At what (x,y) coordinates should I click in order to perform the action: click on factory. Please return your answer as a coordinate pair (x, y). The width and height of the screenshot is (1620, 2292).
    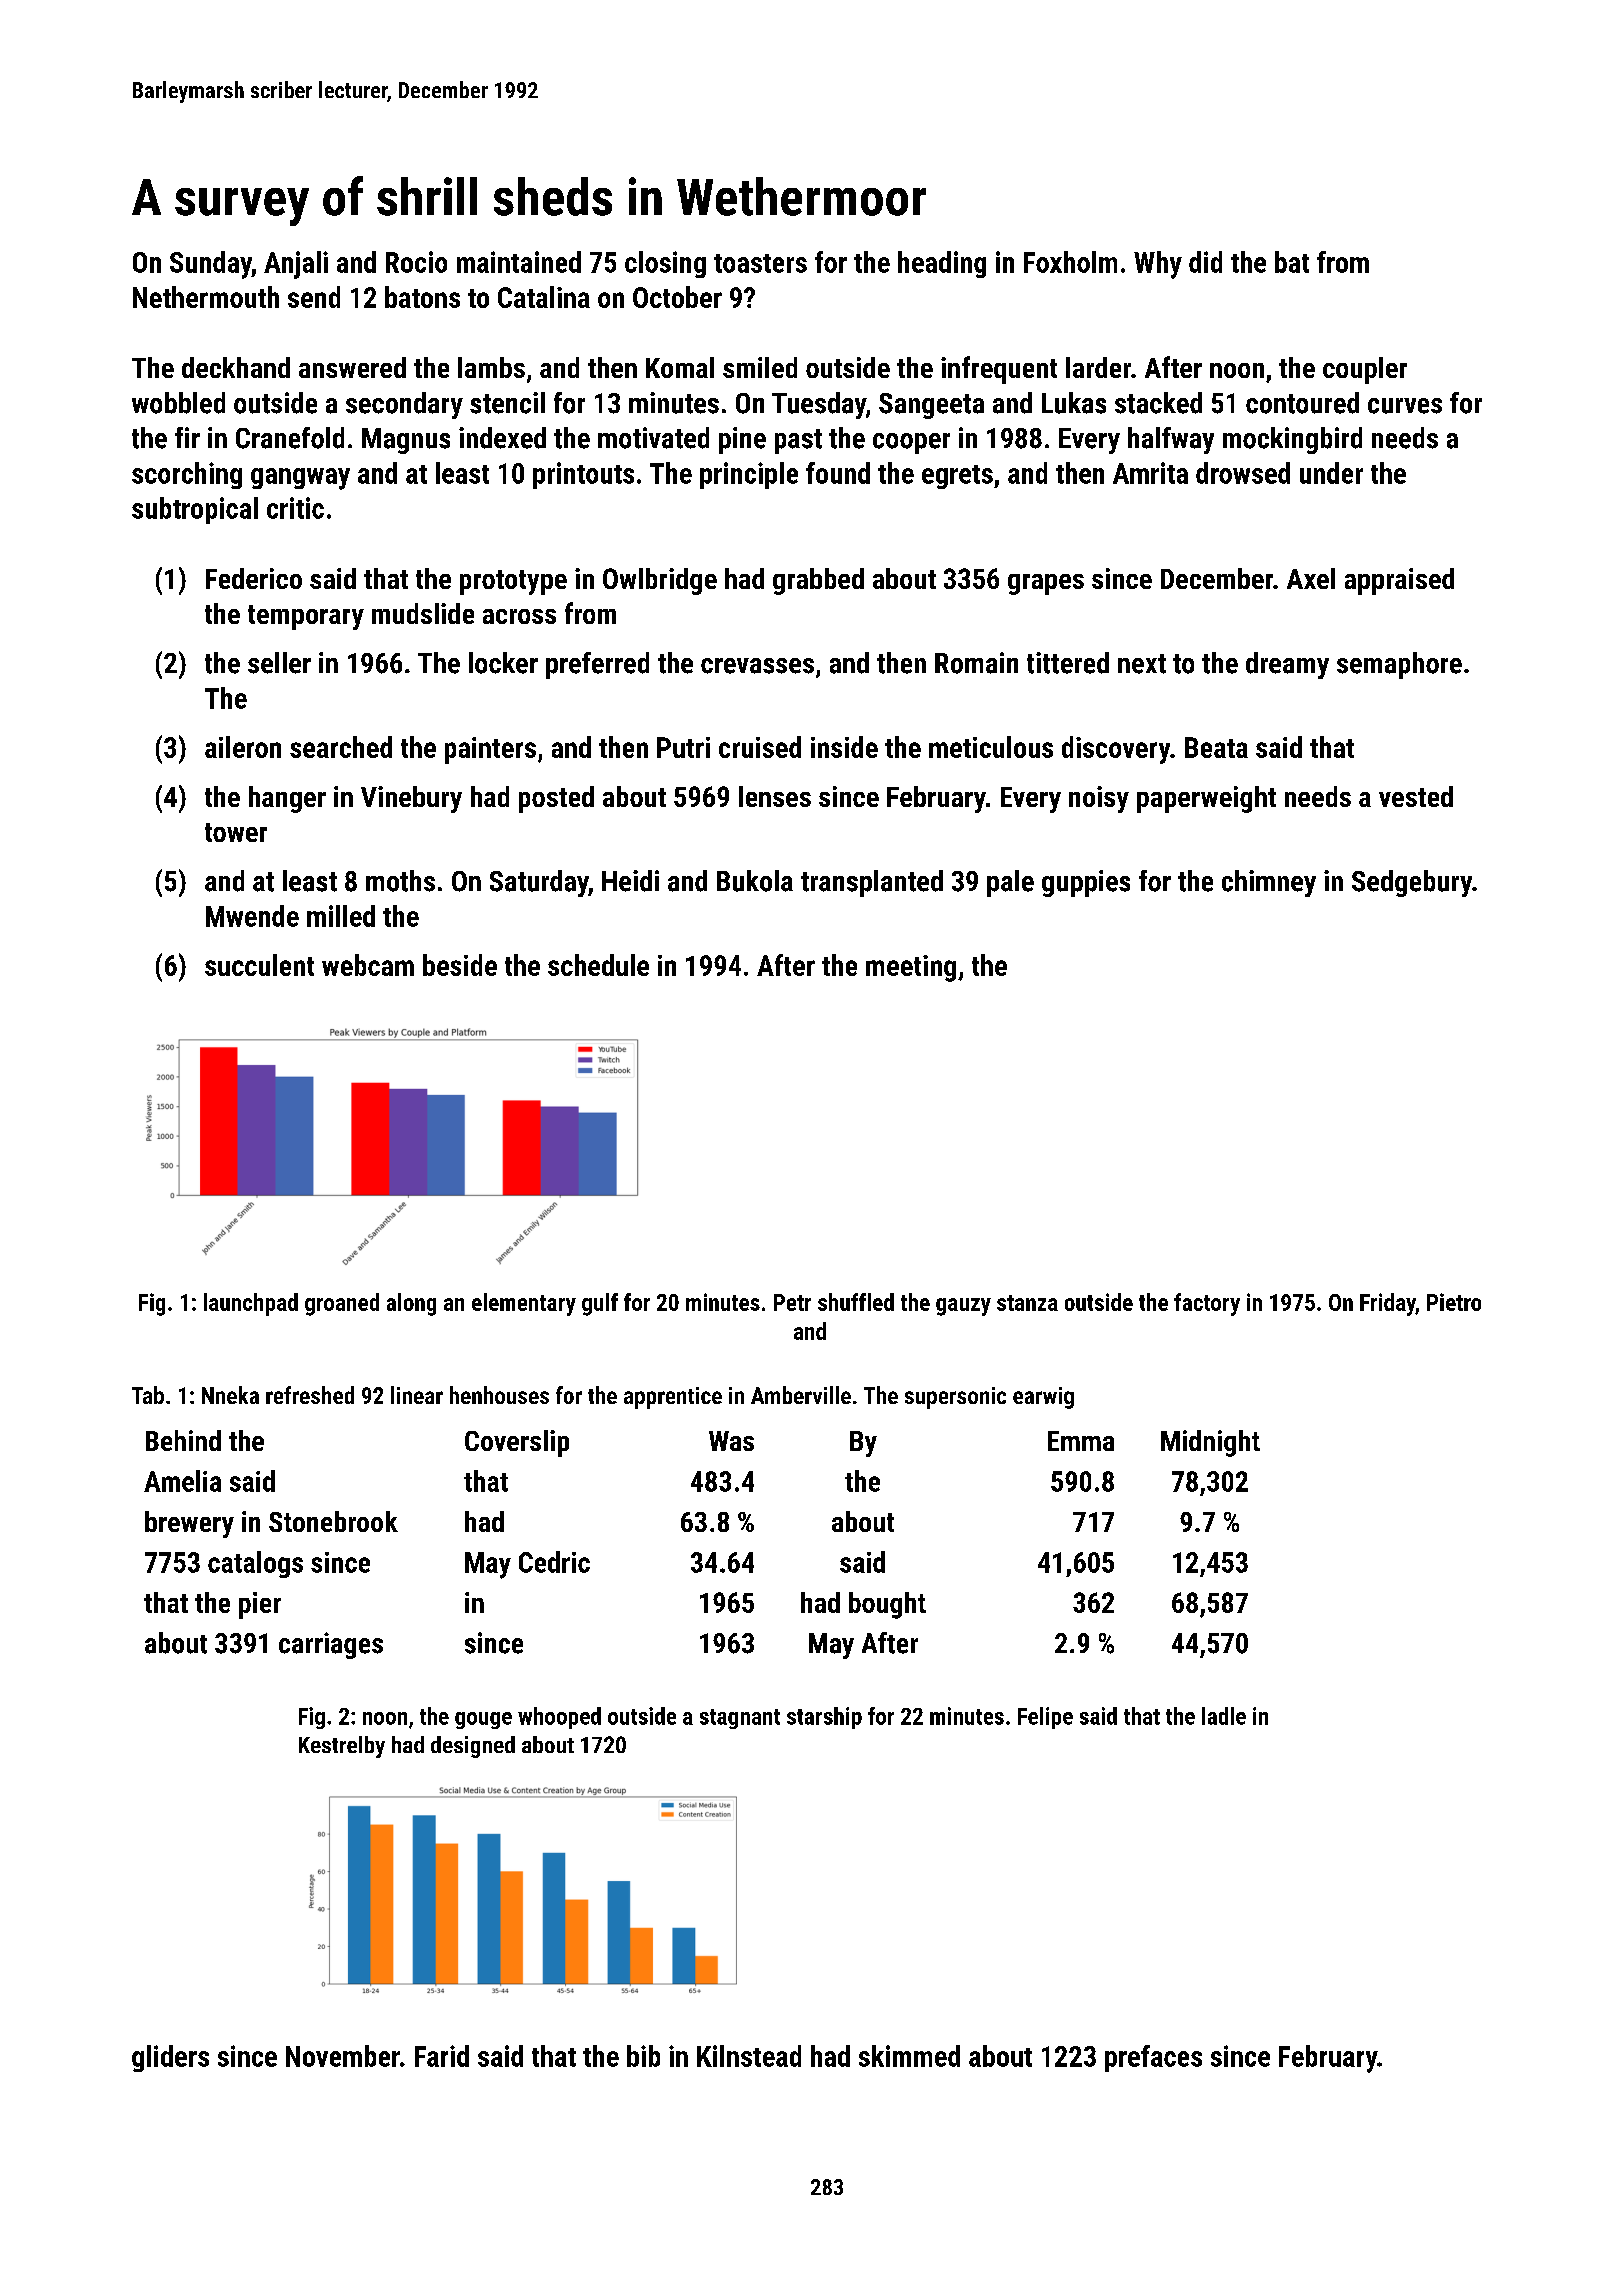
    Looking at the image, I should click on (1207, 1304).
